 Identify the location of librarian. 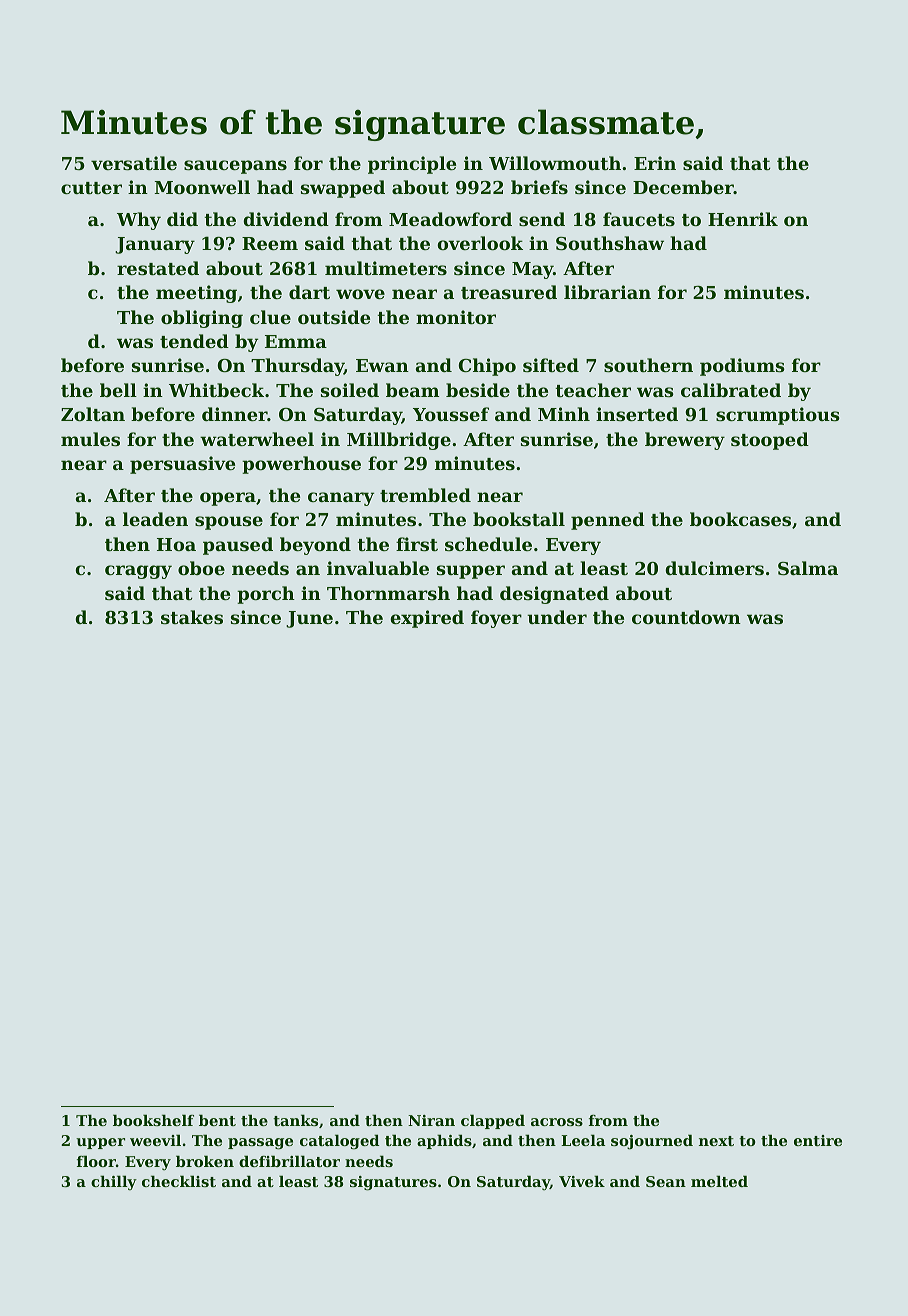
(607, 292).
